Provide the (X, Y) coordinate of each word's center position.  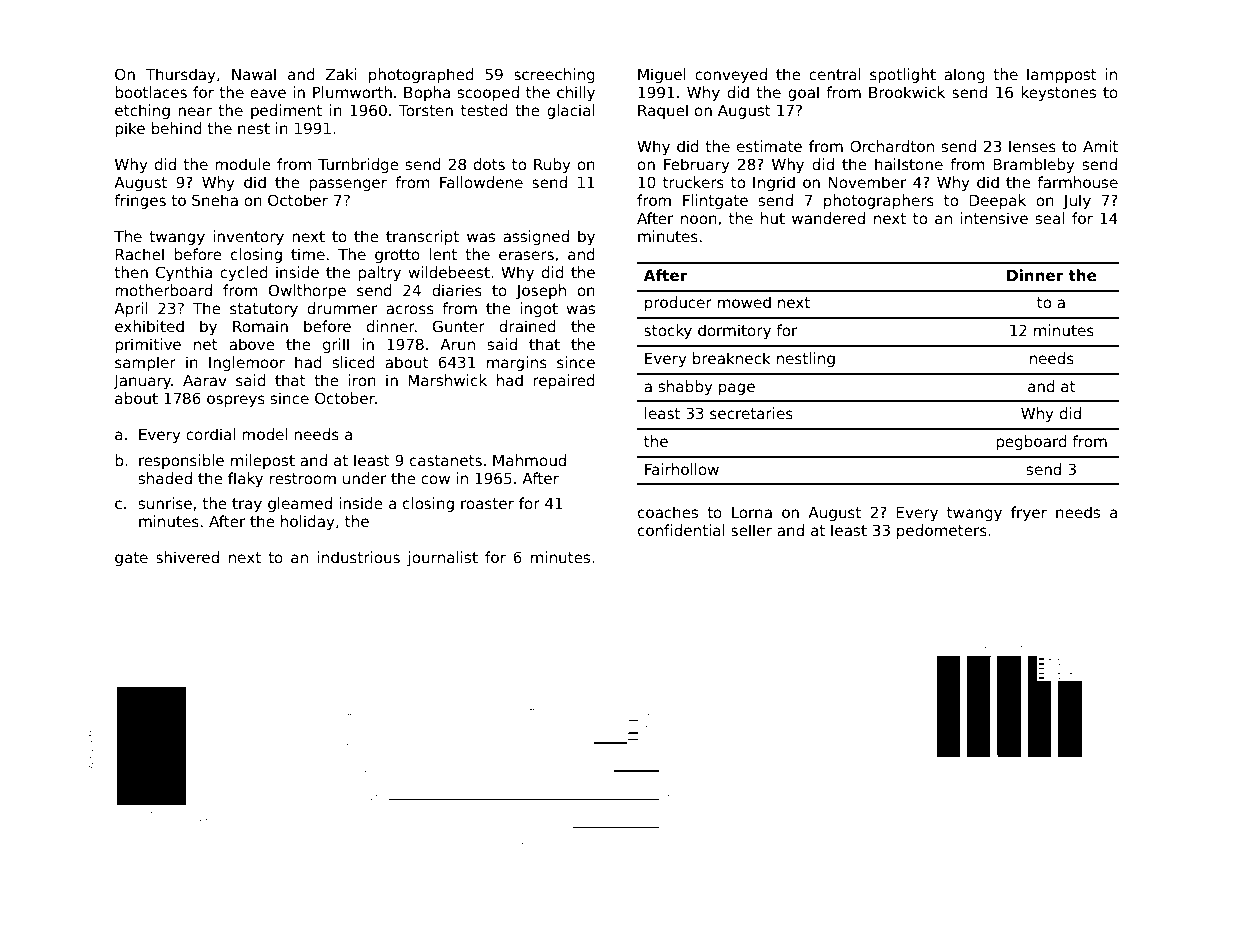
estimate (769, 146)
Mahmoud (529, 460)
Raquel (663, 111)
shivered (187, 557)
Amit (1100, 146)
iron (362, 380)
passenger (348, 185)
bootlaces (151, 92)
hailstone (909, 164)
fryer (1029, 513)
